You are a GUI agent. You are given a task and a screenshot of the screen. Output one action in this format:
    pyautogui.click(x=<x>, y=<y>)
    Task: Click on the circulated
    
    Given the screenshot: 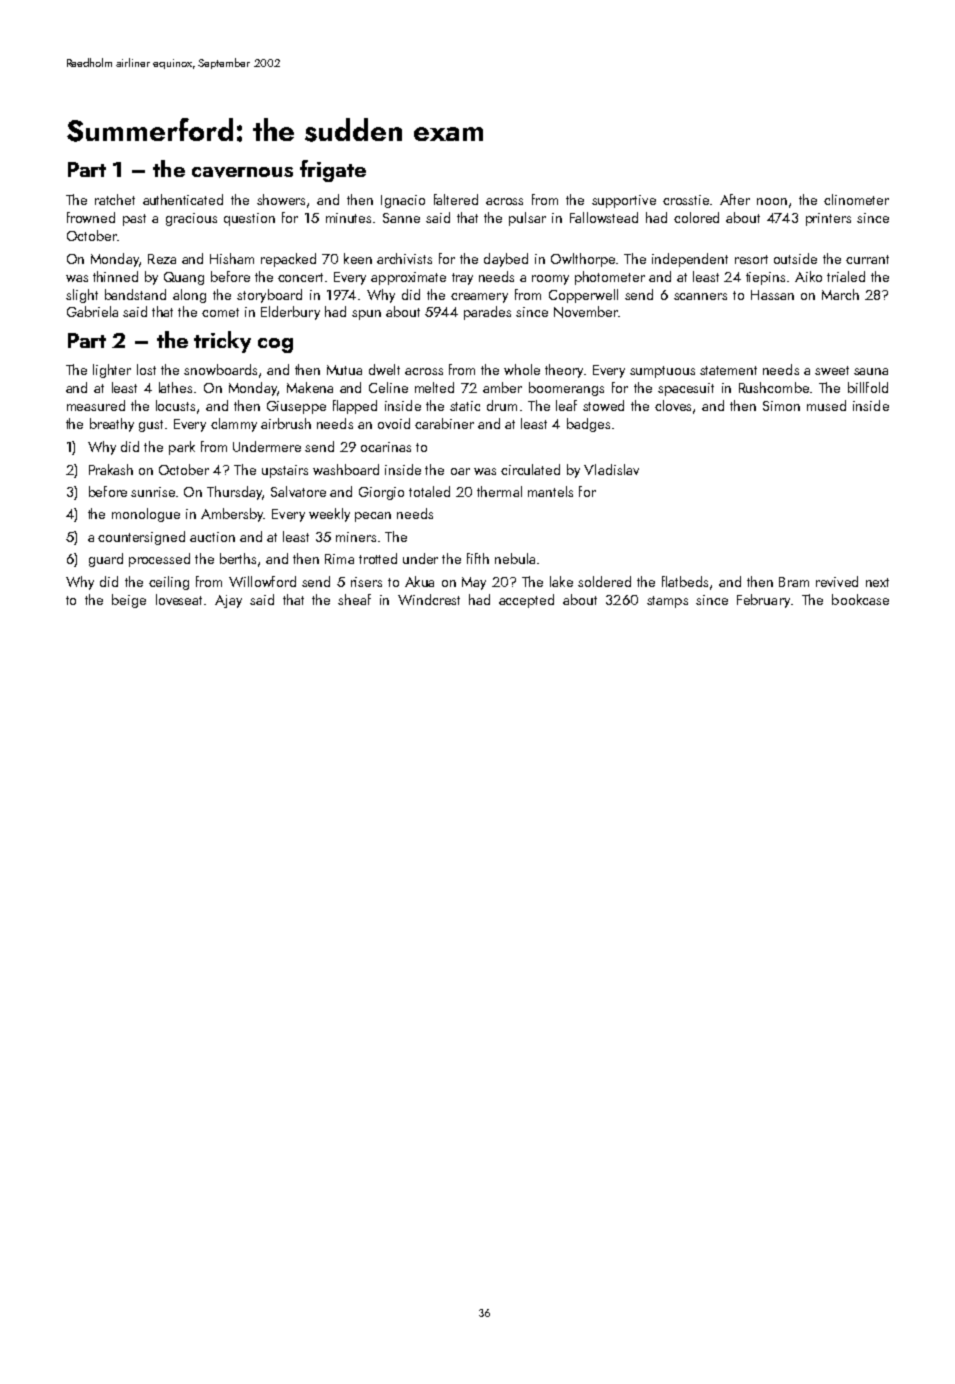 What is the action you would take?
    pyautogui.click(x=530, y=469)
